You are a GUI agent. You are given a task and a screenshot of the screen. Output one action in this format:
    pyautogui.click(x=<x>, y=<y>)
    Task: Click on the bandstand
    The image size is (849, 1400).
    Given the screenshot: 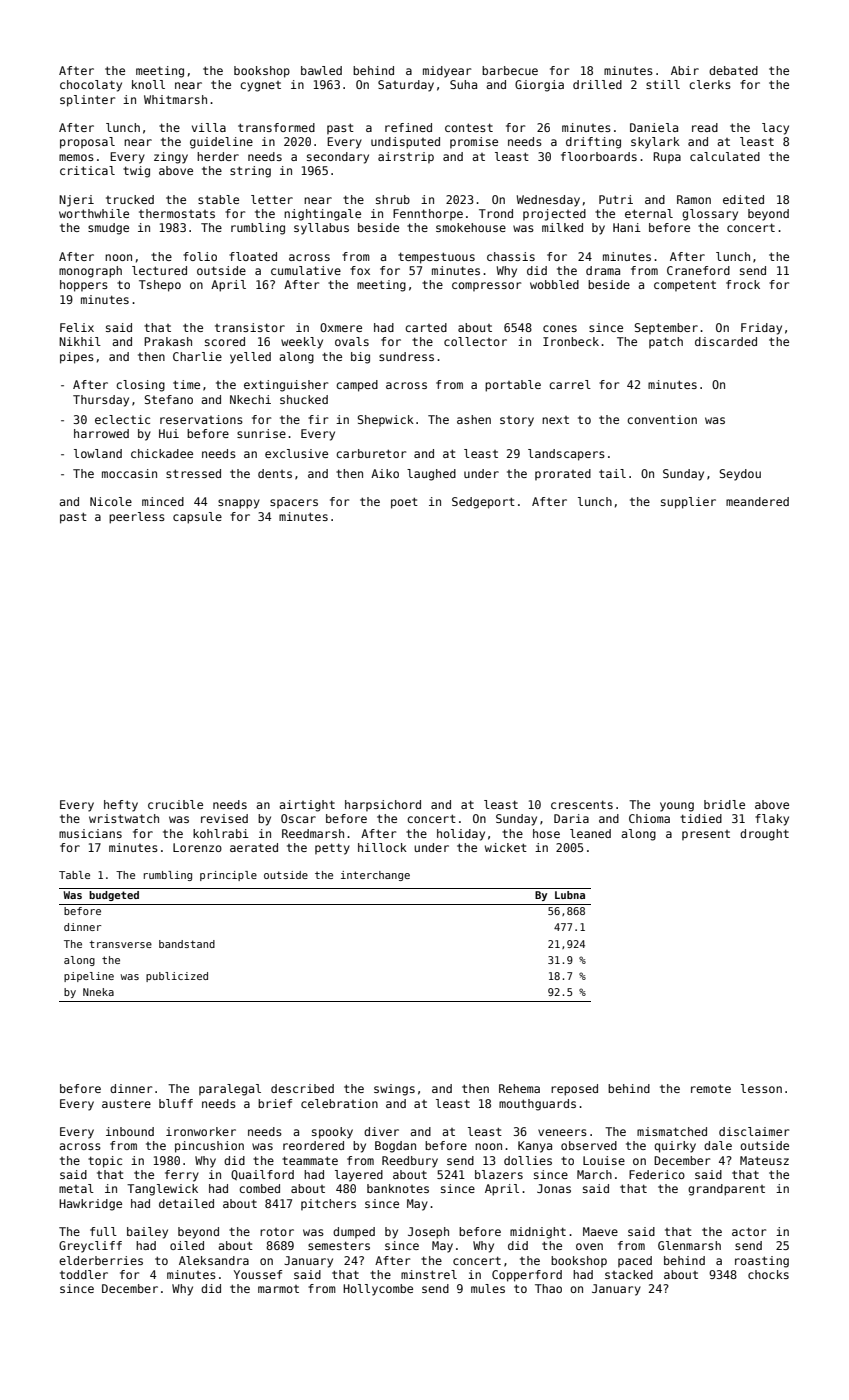 What is the action you would take?
    pyautogui.click(x=187, y=944)
